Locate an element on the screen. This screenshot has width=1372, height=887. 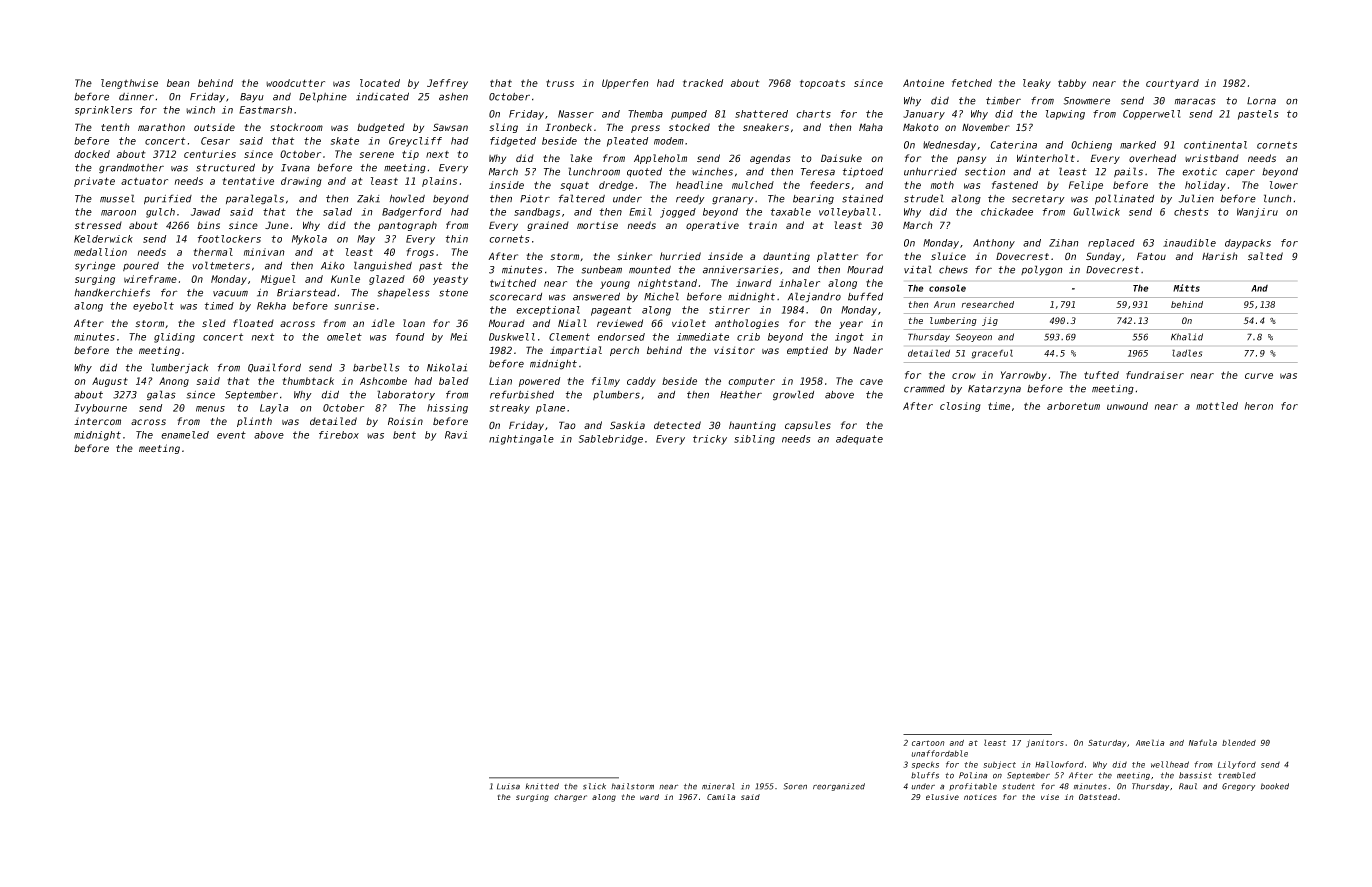
lake is located at coordinates (581, 158).
